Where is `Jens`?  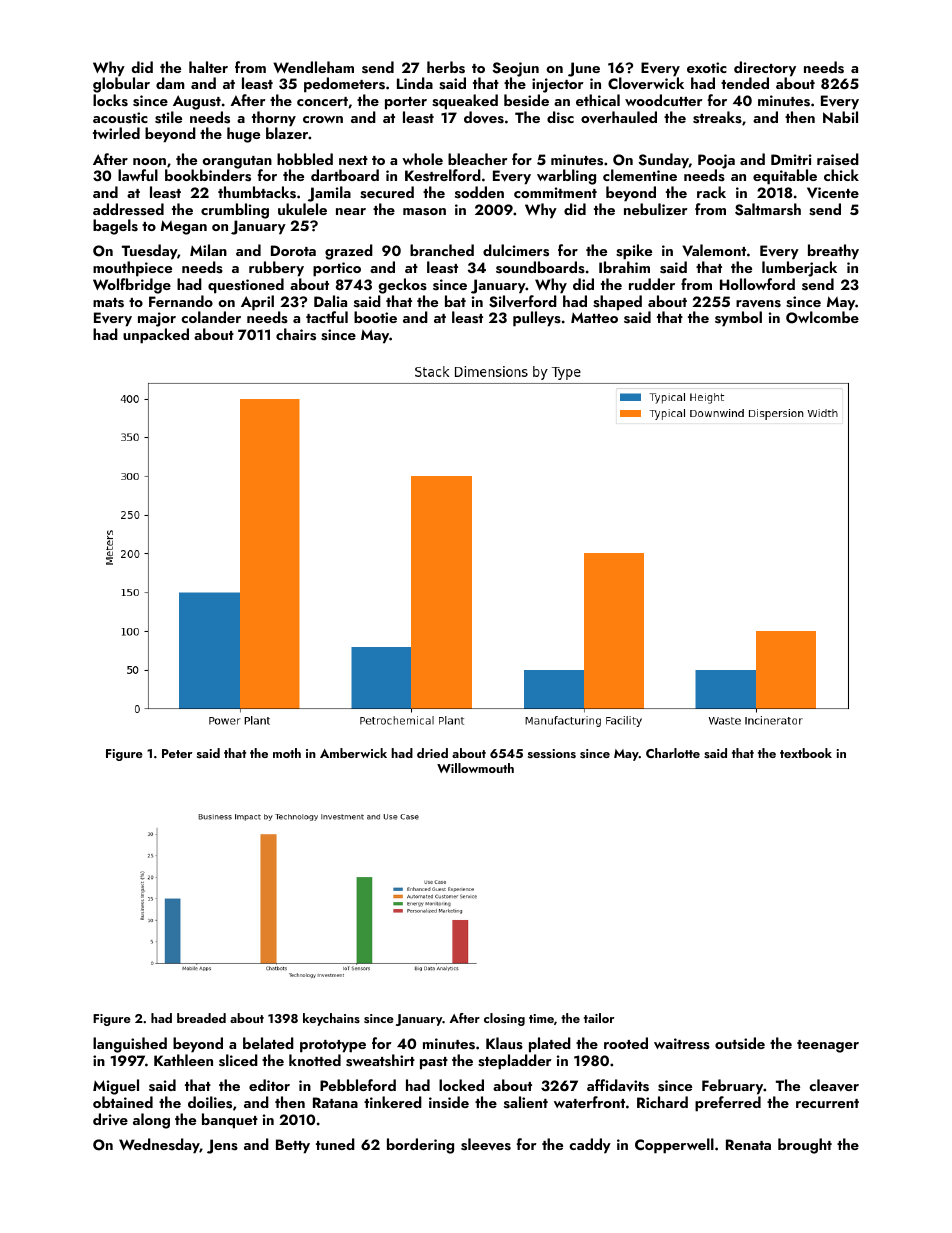 Jens is located at coordinates (222, 1146).
